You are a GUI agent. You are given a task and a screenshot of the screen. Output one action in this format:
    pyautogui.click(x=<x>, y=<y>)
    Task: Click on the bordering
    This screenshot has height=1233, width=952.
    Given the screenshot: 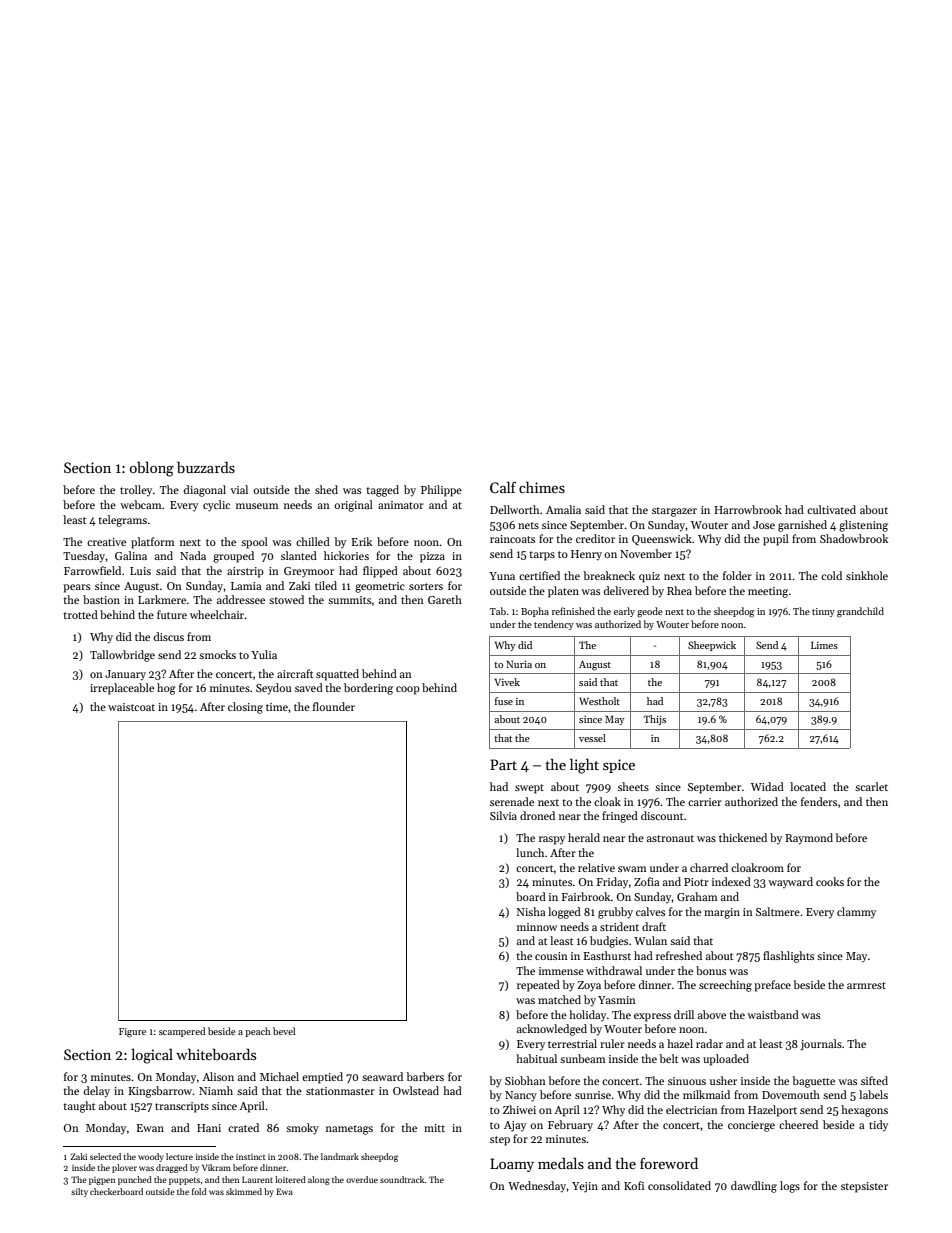 What is the action you would take?
    pyautogui.click(x=368, y=689)
